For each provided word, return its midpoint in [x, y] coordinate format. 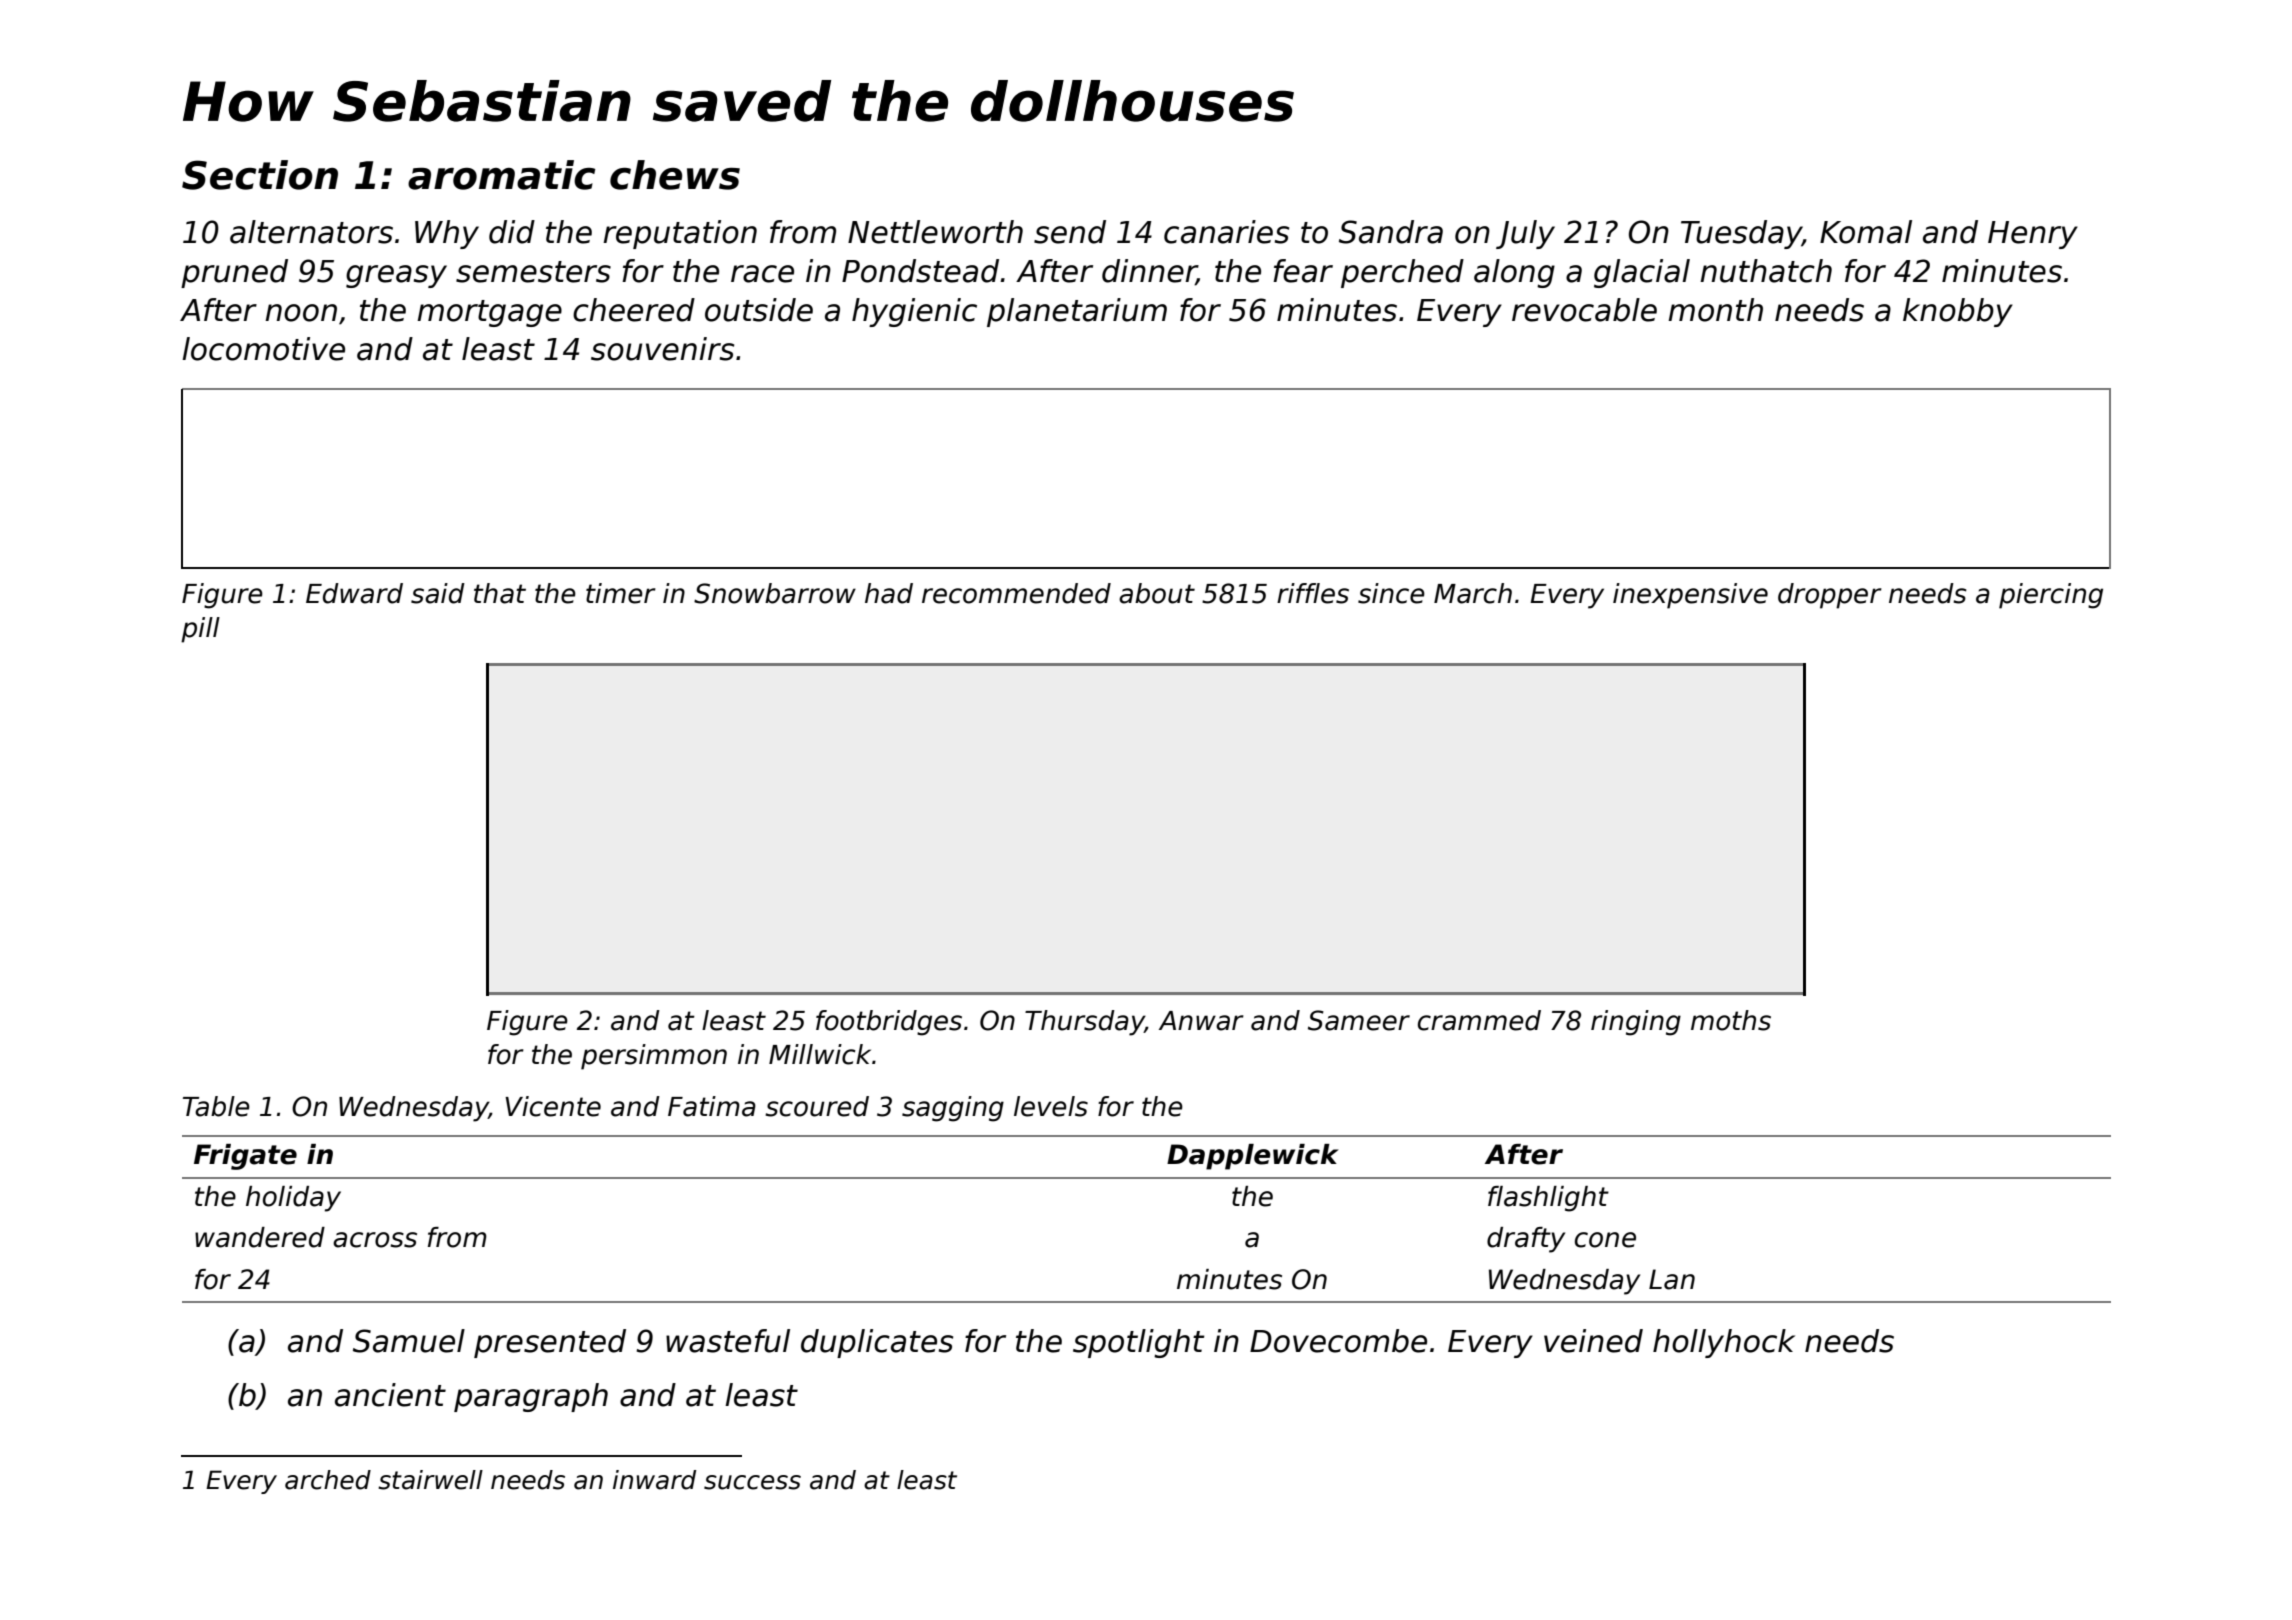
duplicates [877, 1343]
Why [447, 234]
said [438, 593]
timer [621, 593]
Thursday [1085, 1023]
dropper [1830, 596]
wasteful [728, 1341]
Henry [2033, 235]
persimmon [654, 1057]
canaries [1226, 232]
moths [1731, 1020]
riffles [1313, 593]
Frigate [245, 1157]
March [1473, 593]
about [1157, 593]
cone [1605, 1240]
